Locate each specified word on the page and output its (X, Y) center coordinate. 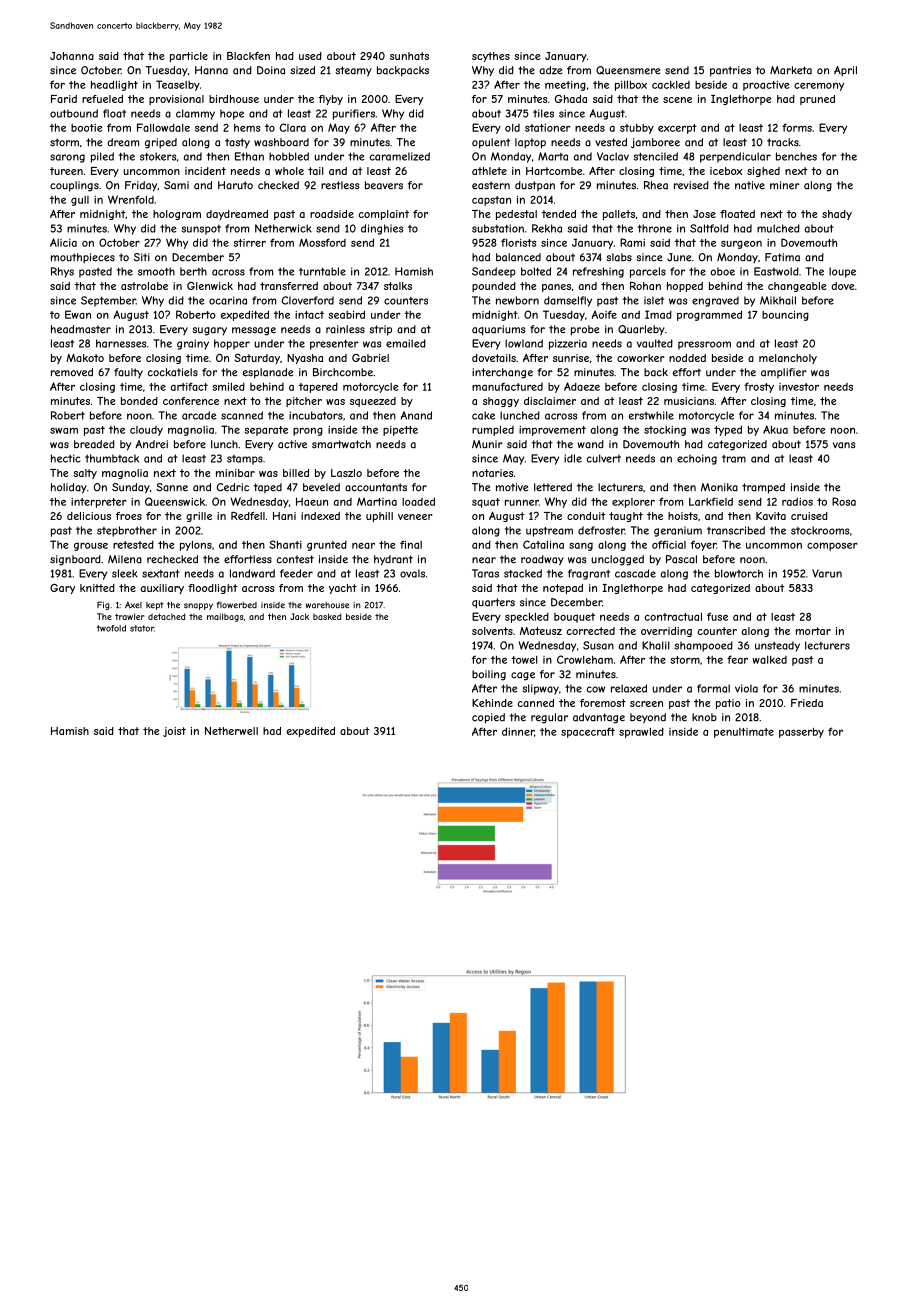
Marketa (791, 70)
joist (174, 732)
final (411, 544)
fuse (717, 616)
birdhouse (234, 99)
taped (267, 488)
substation (498, 228)
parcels (648, 272)
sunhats (409, 56)
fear (737, 659)
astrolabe (144, 286)
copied (488, 718)
